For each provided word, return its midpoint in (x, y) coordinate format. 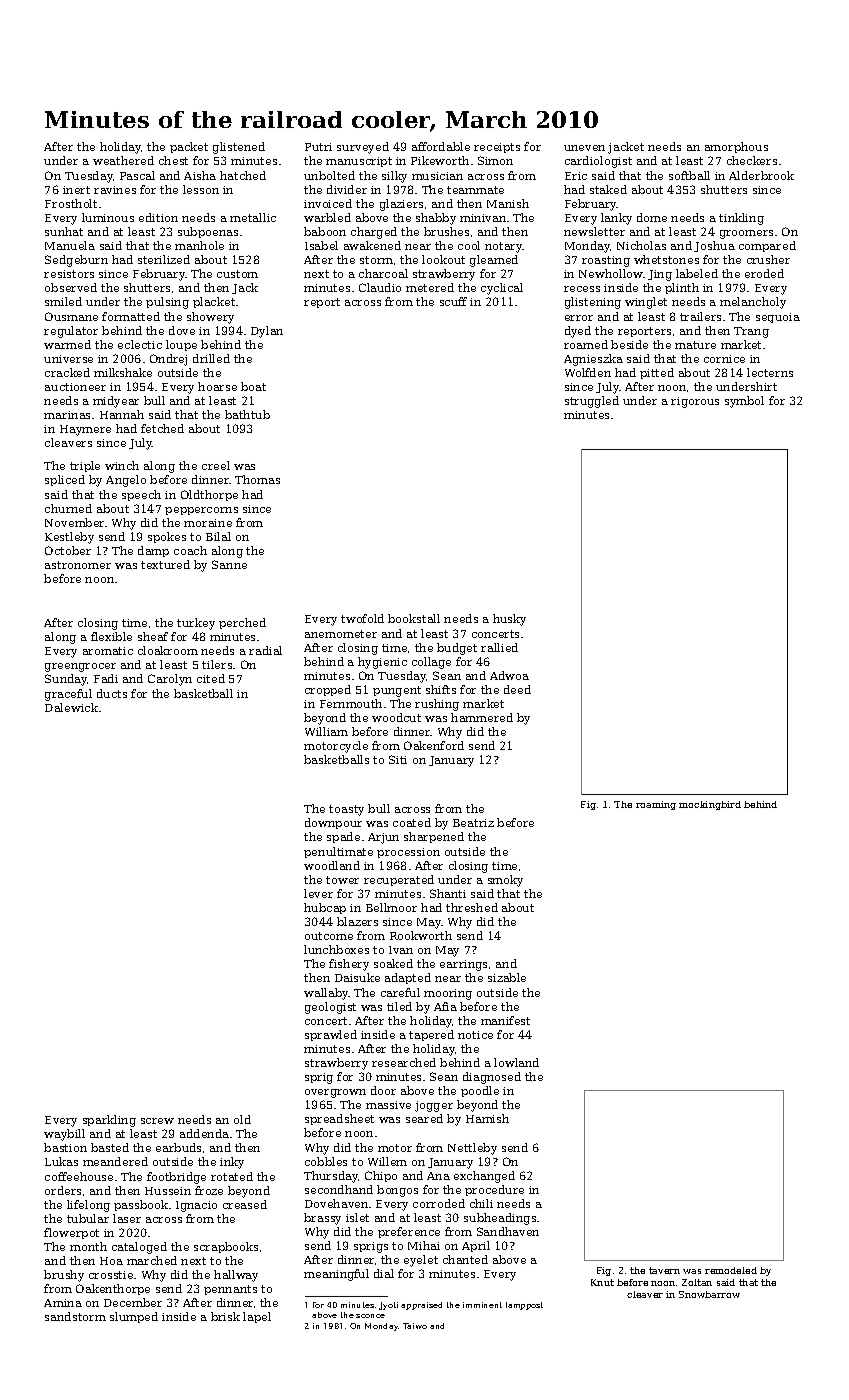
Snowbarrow (709, 1294)
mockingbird (710, 805)
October (68, 550)
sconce (370, 1316)
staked (608, 189)
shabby (436, 219)
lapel (257, 1317)
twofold (362, 618)
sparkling (109, 1121)
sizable (507, 977)
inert (76, 190)
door (383, 1090)
